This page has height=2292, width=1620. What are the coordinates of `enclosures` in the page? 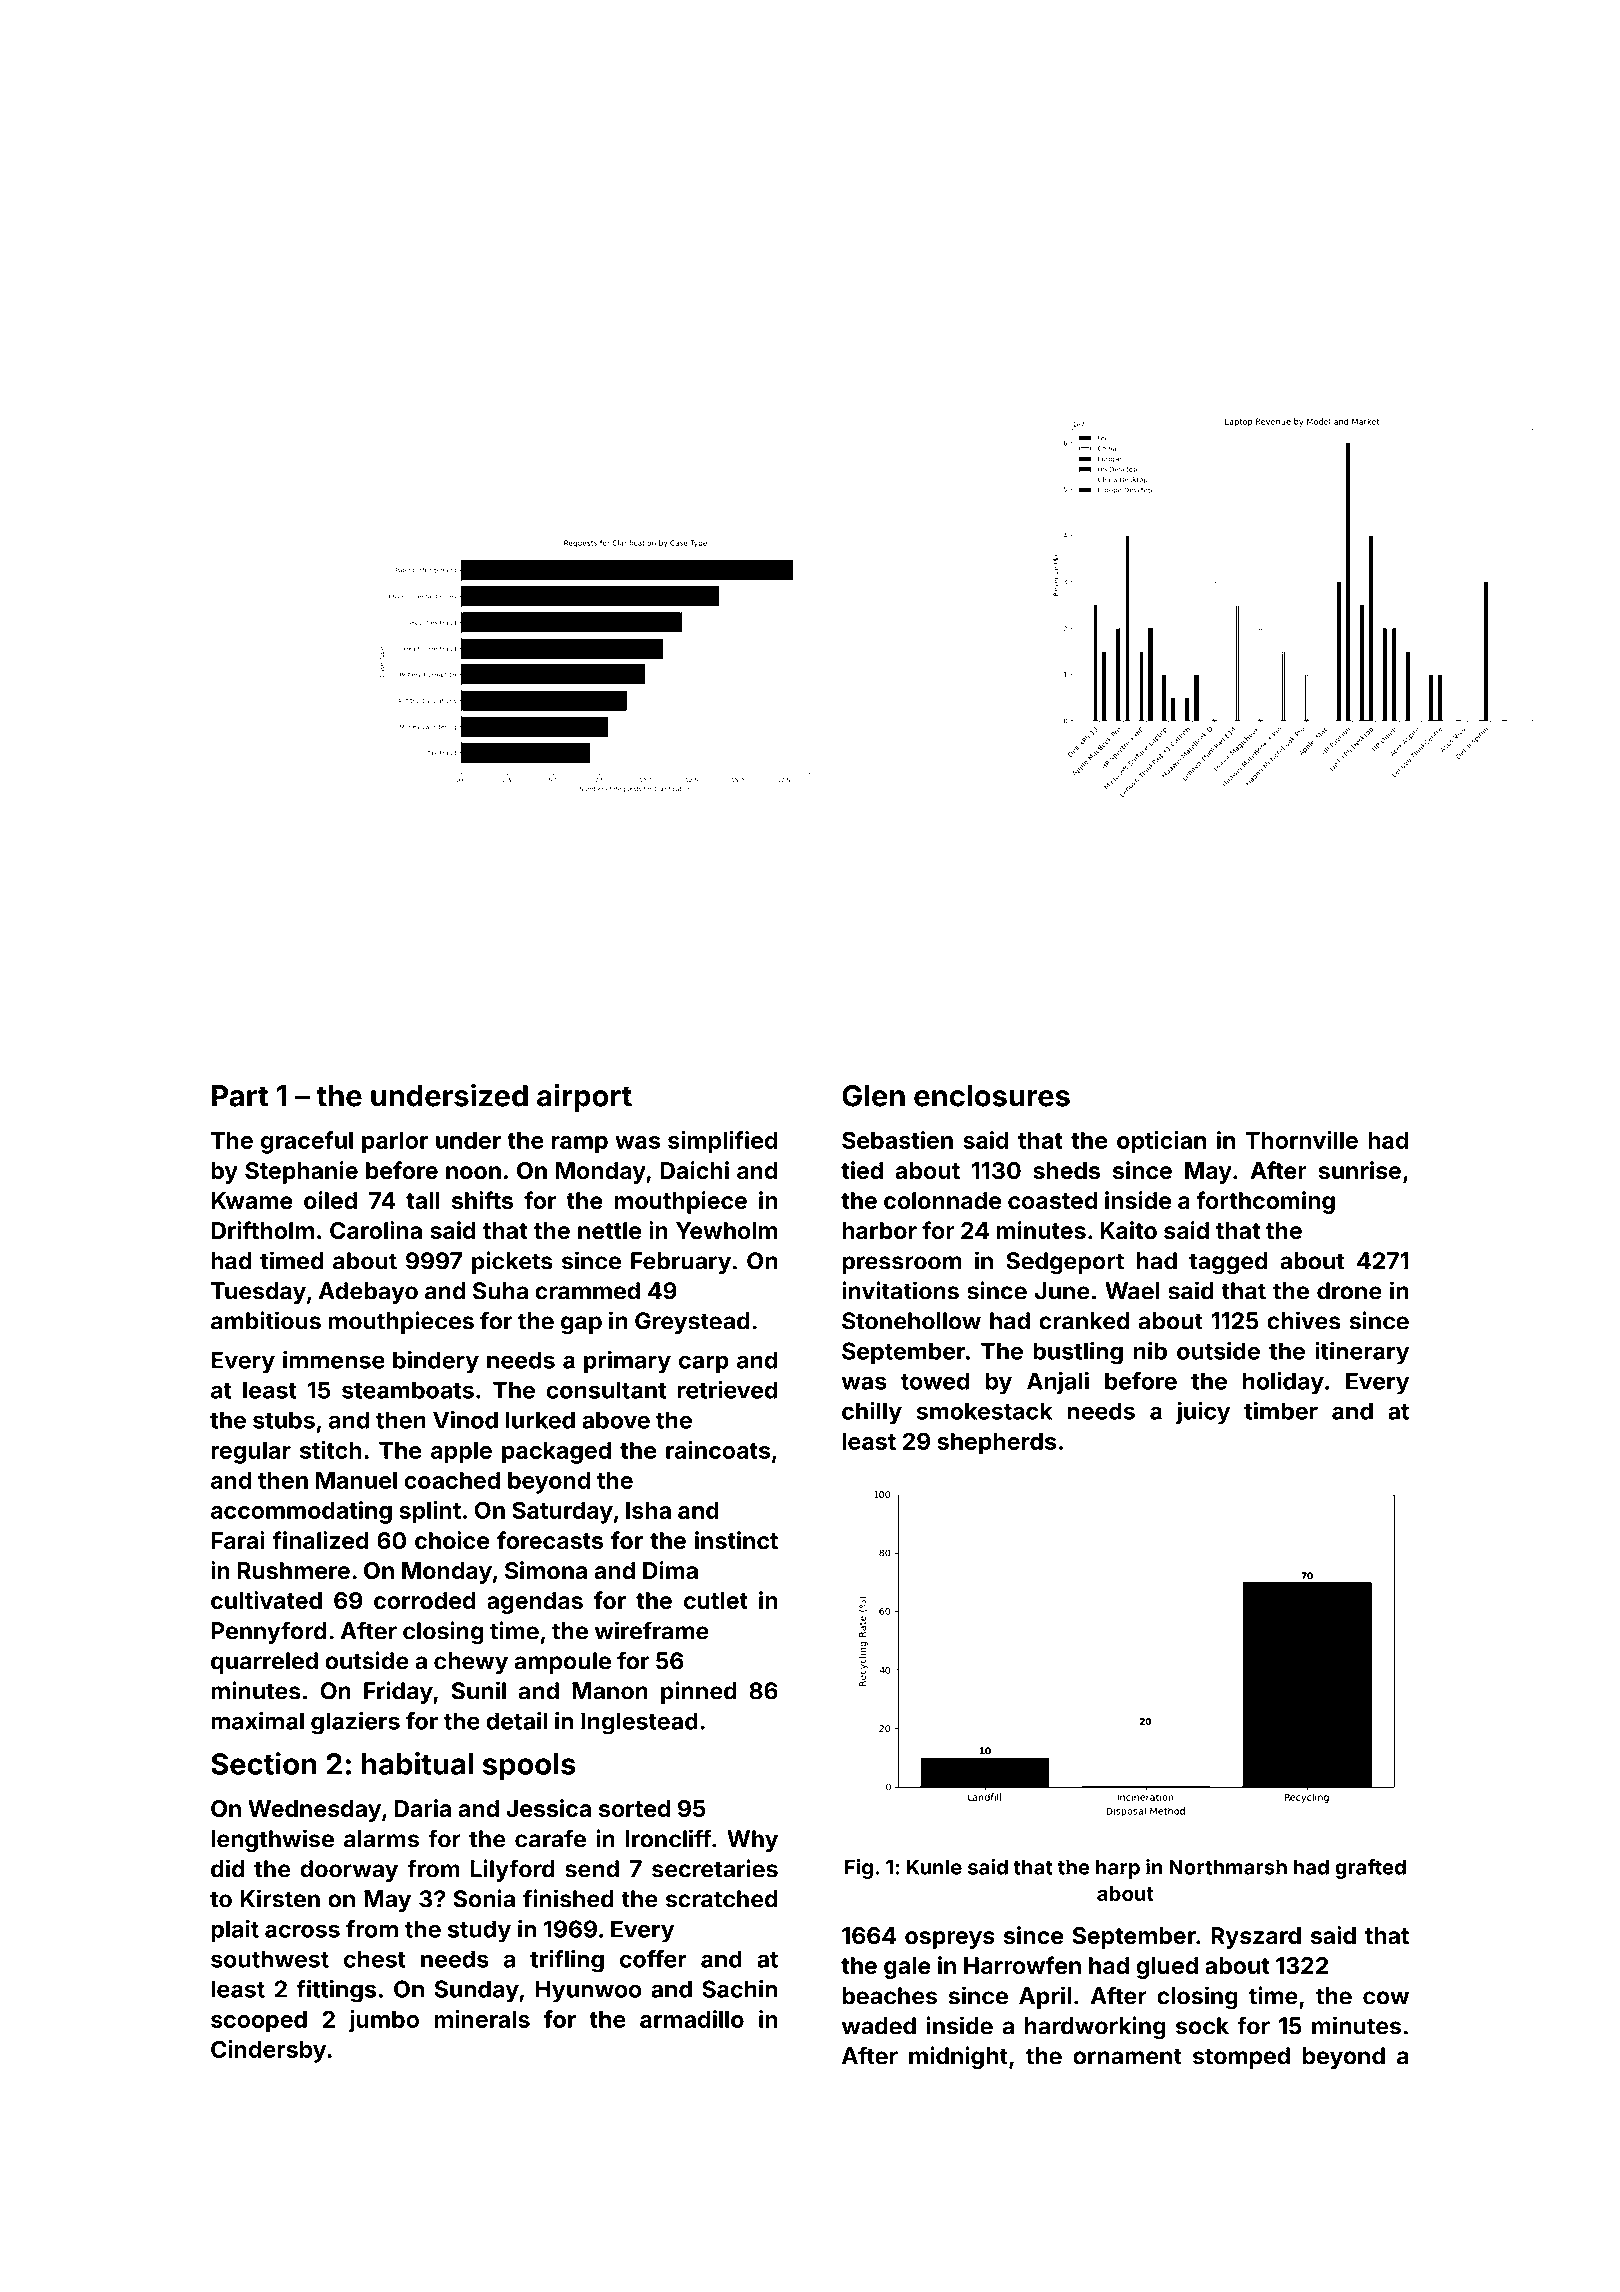 It's located at (992, 1096).
